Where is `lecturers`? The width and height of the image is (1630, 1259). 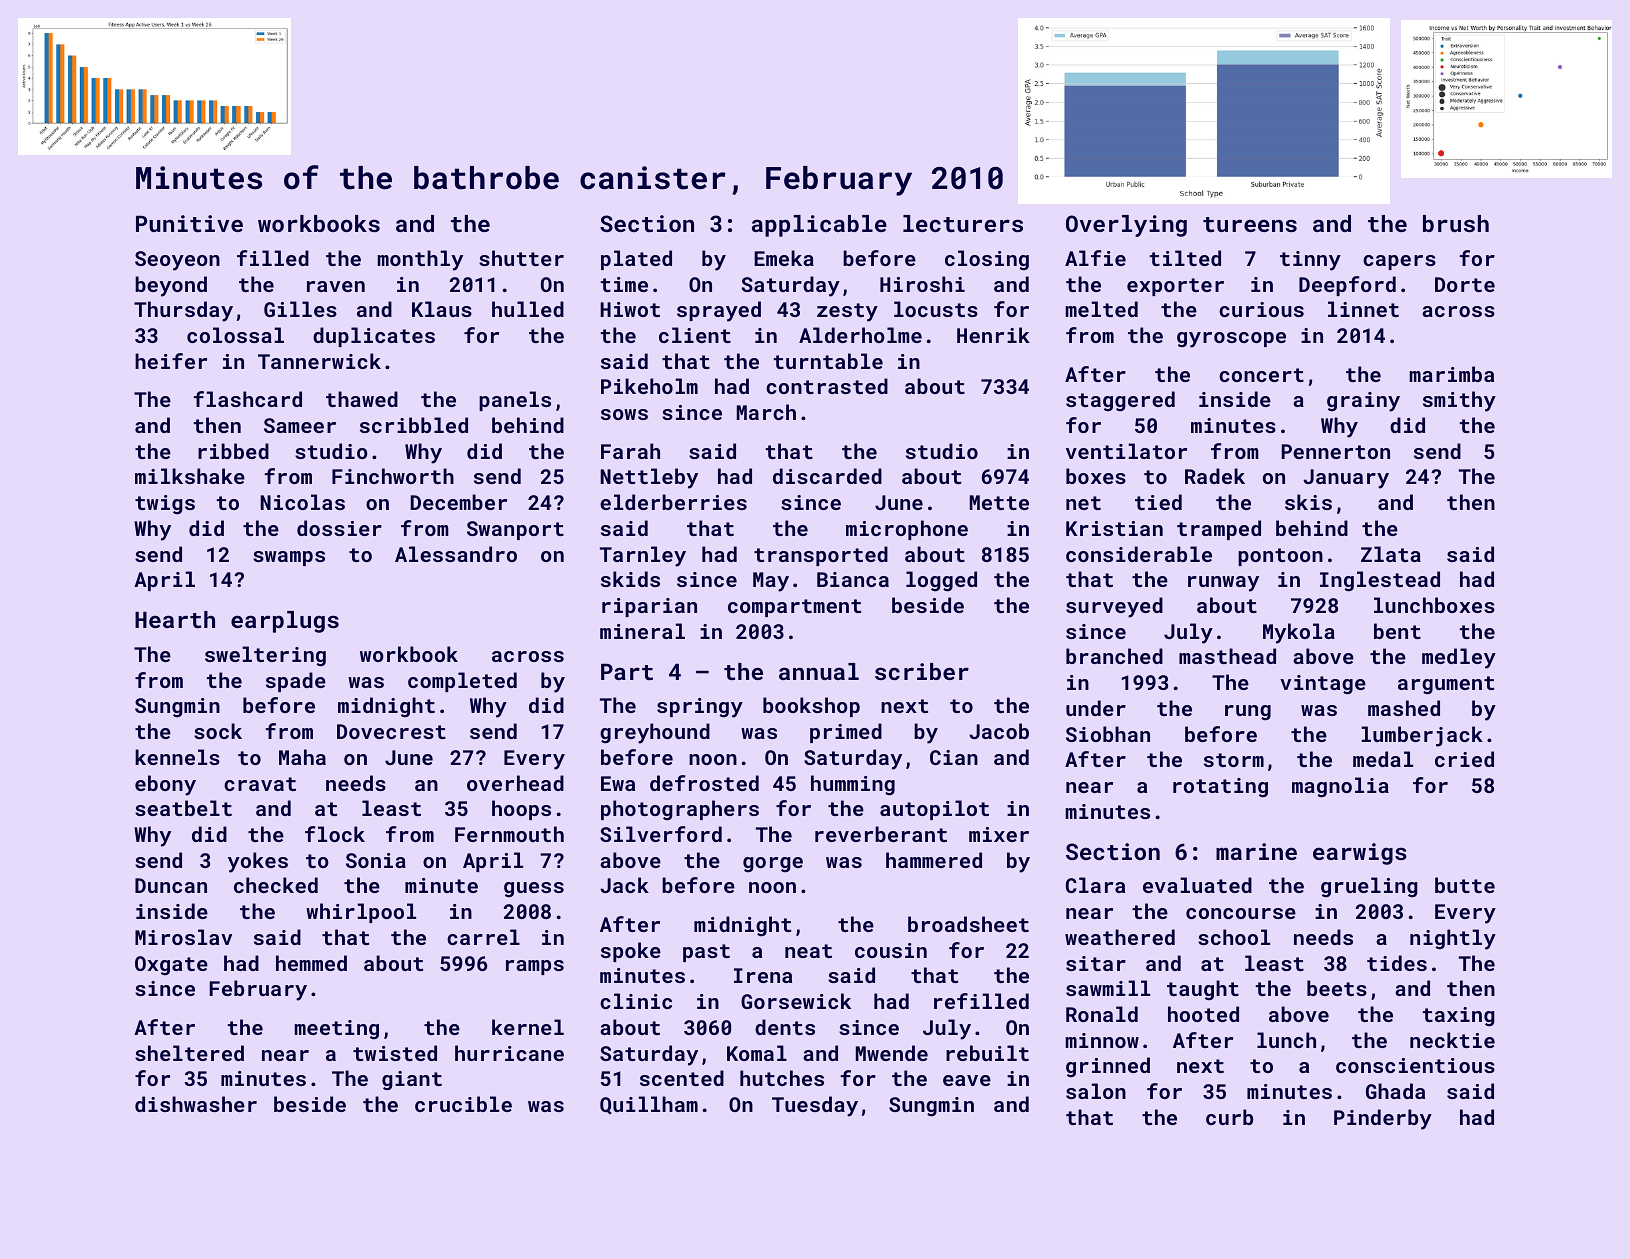
lecturers is located at coordinates (963, 223).
